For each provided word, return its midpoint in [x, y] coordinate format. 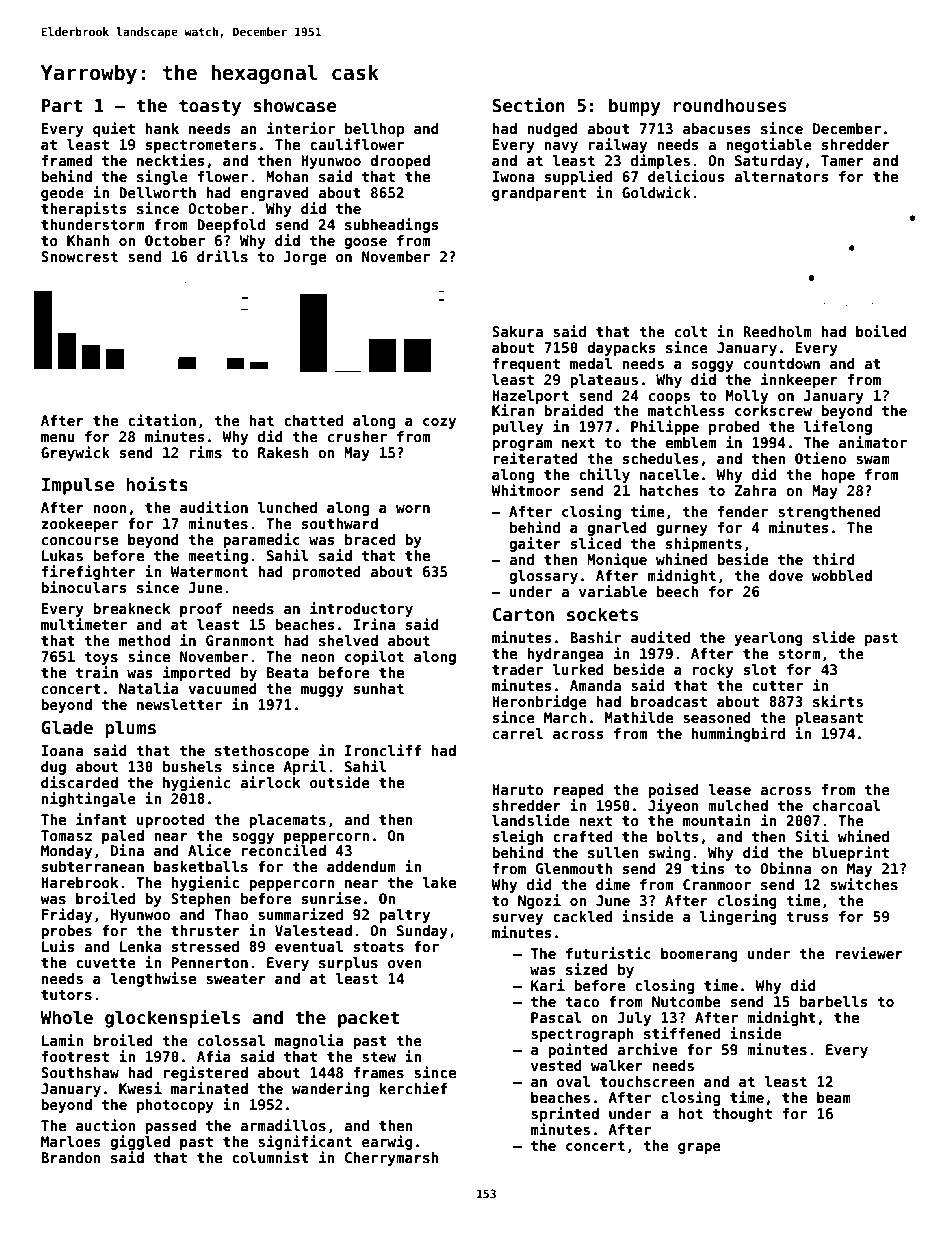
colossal [231, 1040]
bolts [677, 836]
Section [528, 105]
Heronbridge [539, 702]
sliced [596, 543]
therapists [83, 209]
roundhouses [729, 105]
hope [838, 476]
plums [130, 729]
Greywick [75, 453]
